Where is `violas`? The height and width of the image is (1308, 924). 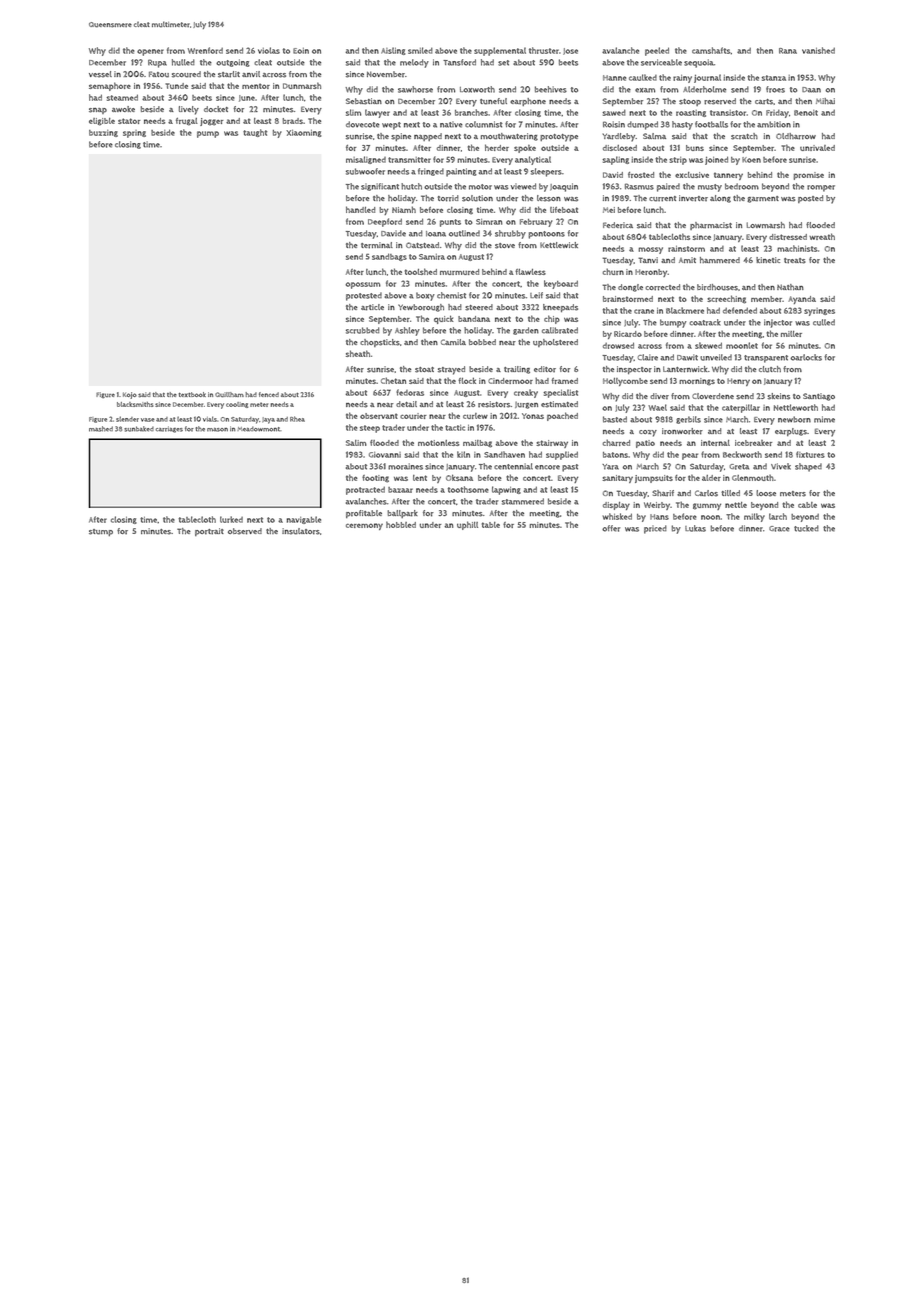 violas is located at coordinates (269, 50).
